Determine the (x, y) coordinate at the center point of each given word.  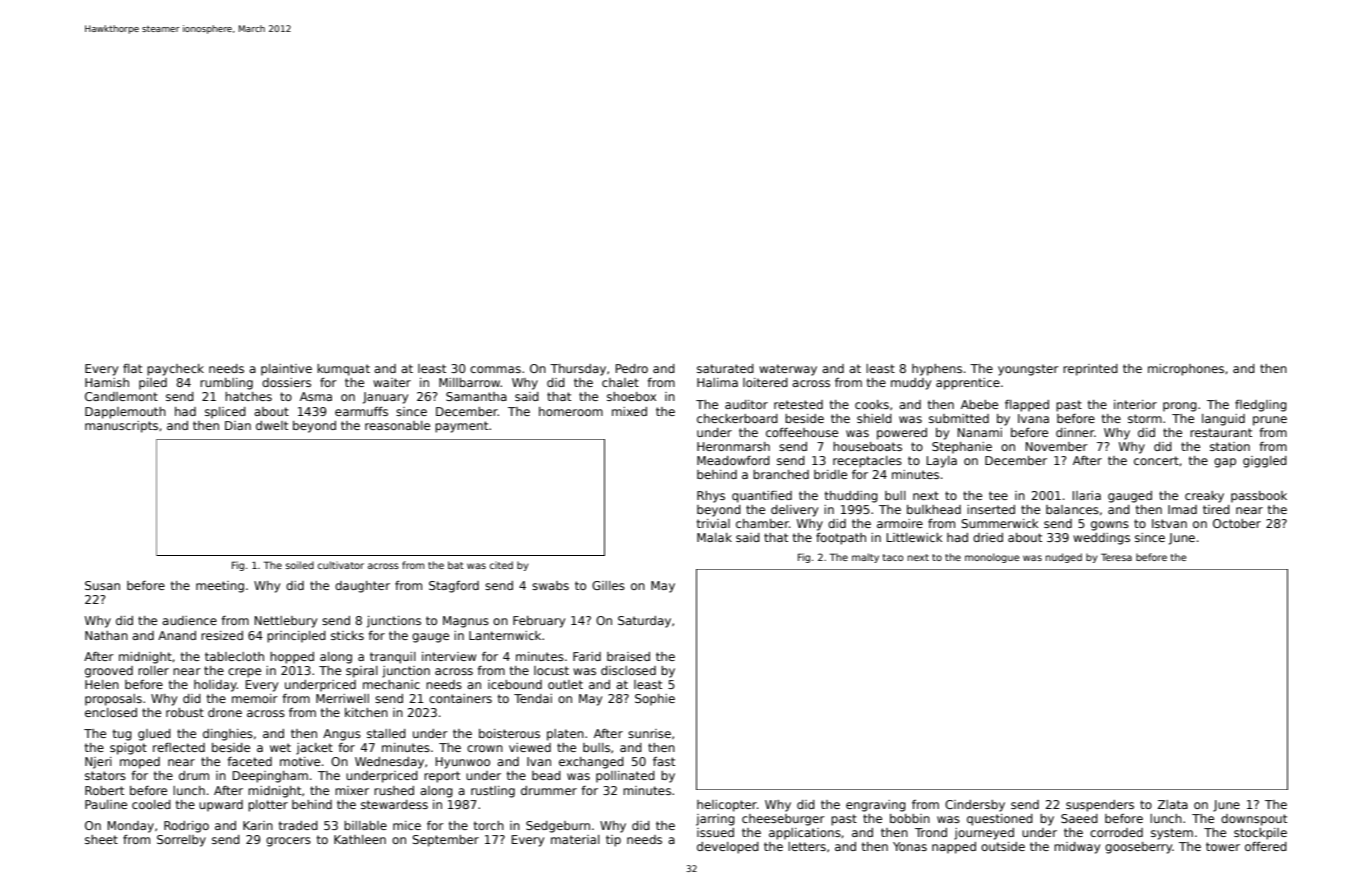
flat (132, 368)
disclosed (628, 670)
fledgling (1261, 406)
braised (628, 656)
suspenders (1100, 806)
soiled (300, 565)
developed (728, 848)
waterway (788, 370)
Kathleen (360, 839)
